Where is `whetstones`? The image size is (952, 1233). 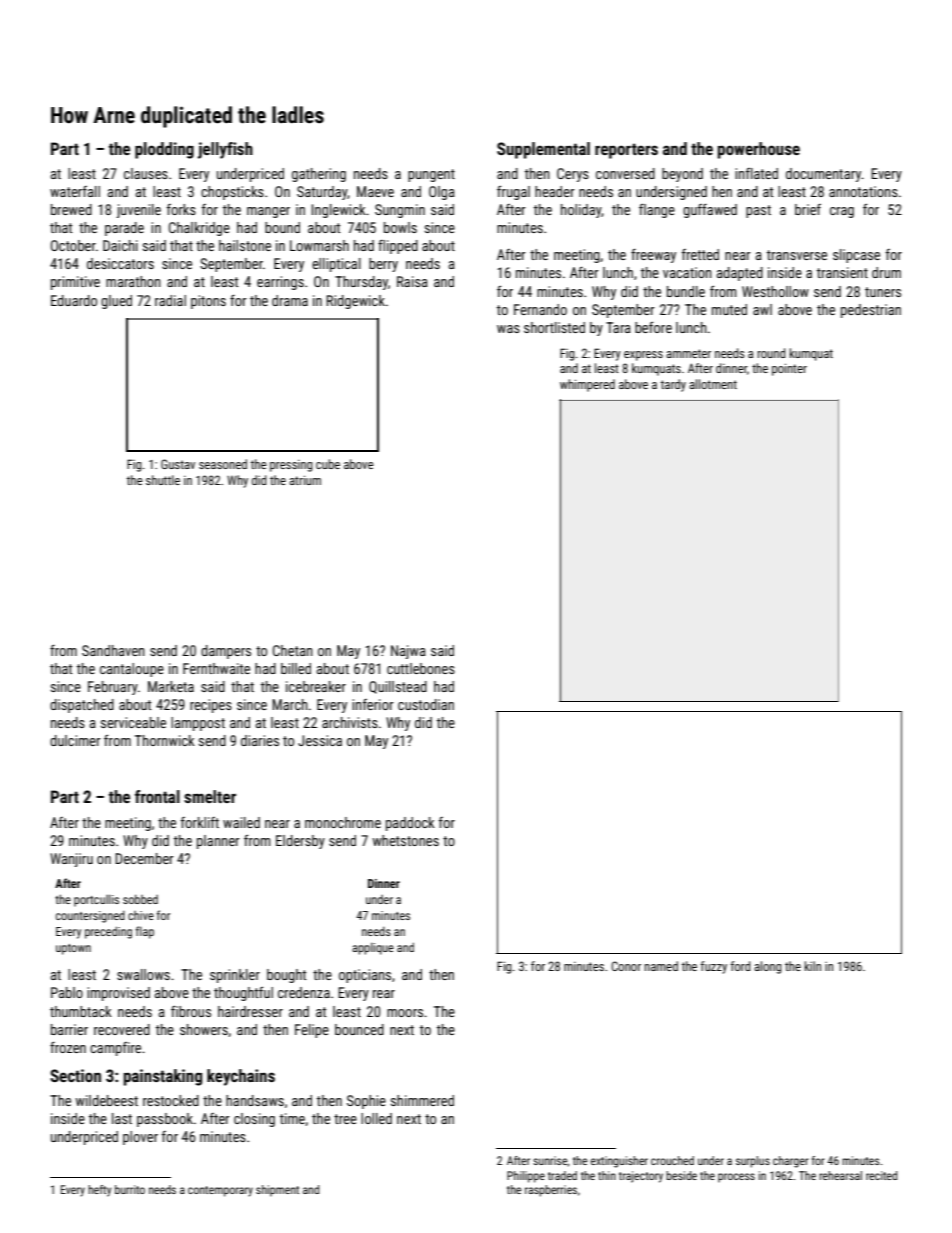 whetstones is located at coordinates (405, 840).
